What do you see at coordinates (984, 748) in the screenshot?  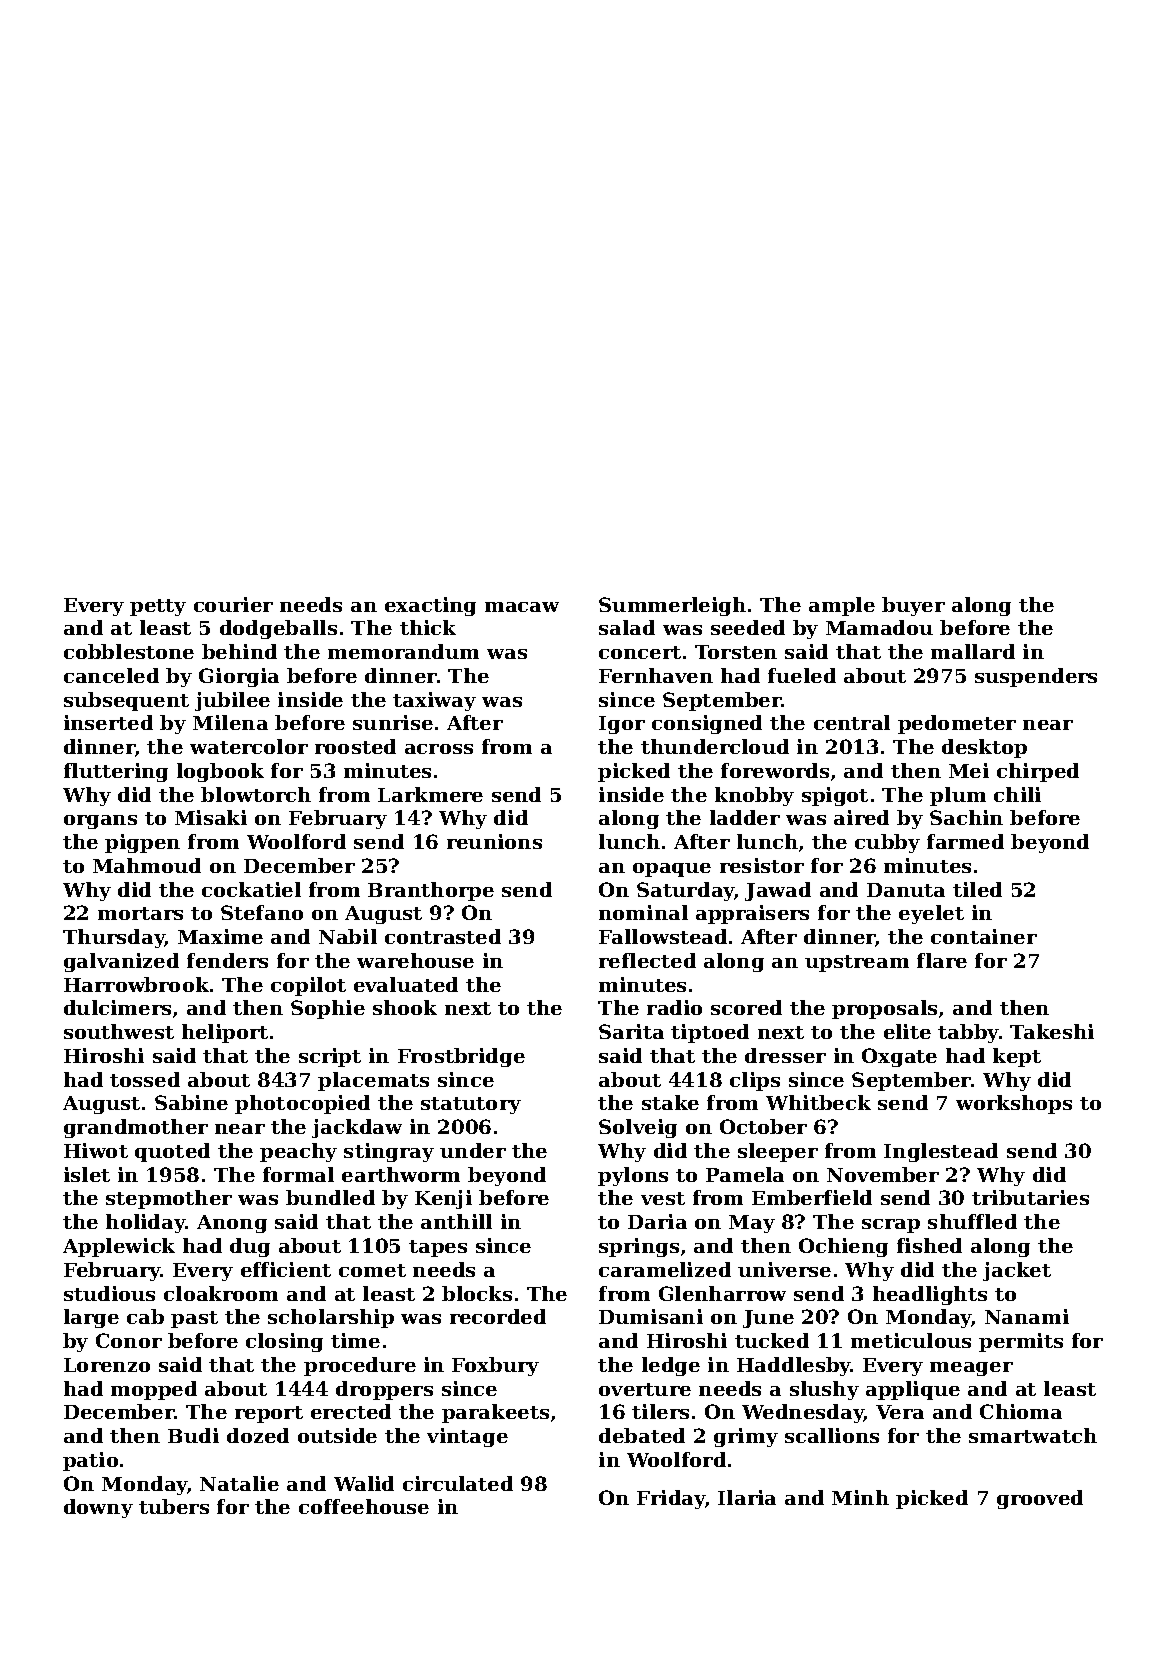 I see `desktop` at bounding box center [984, 748].
